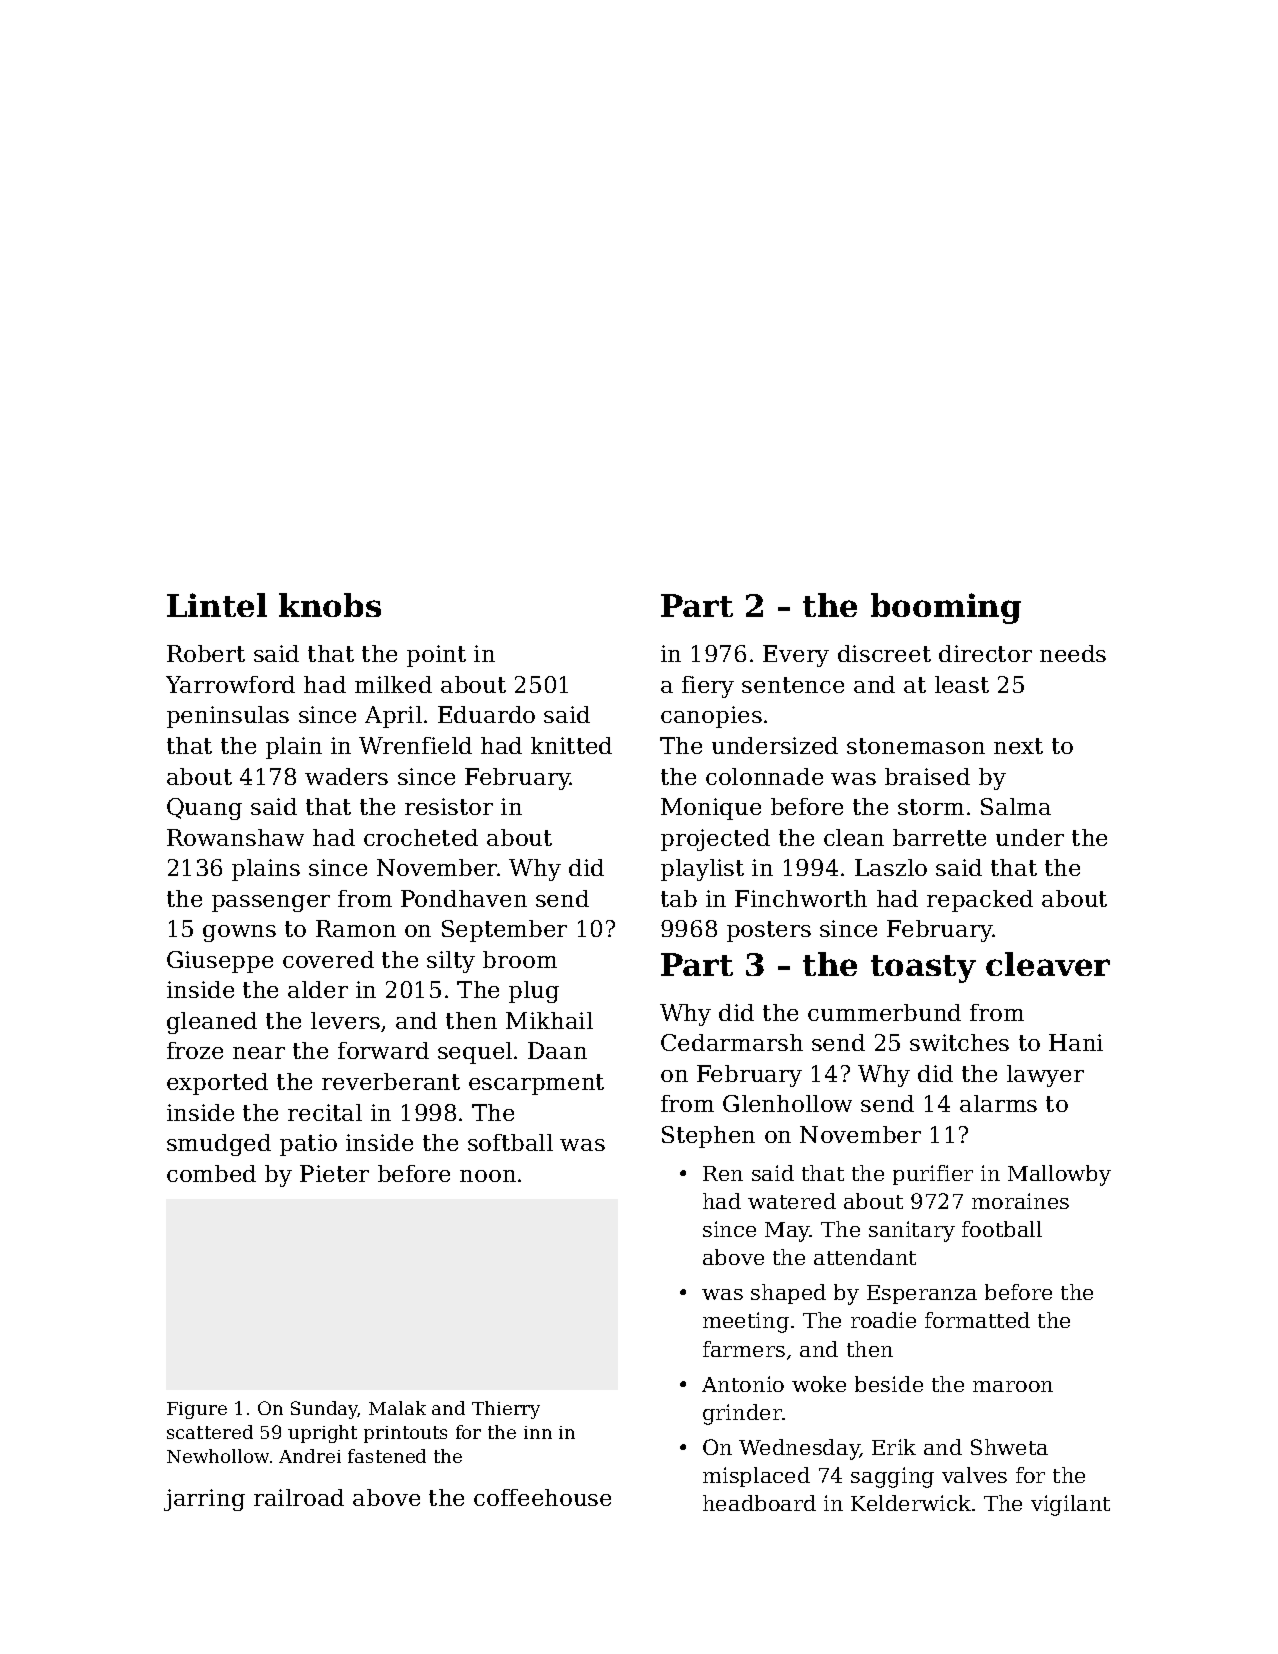 The image size is (1278, 1654). What do you see at coordinates (743, 1384) in the screenshot?
I see `Antonio` at bounding box center [743, 1384].
